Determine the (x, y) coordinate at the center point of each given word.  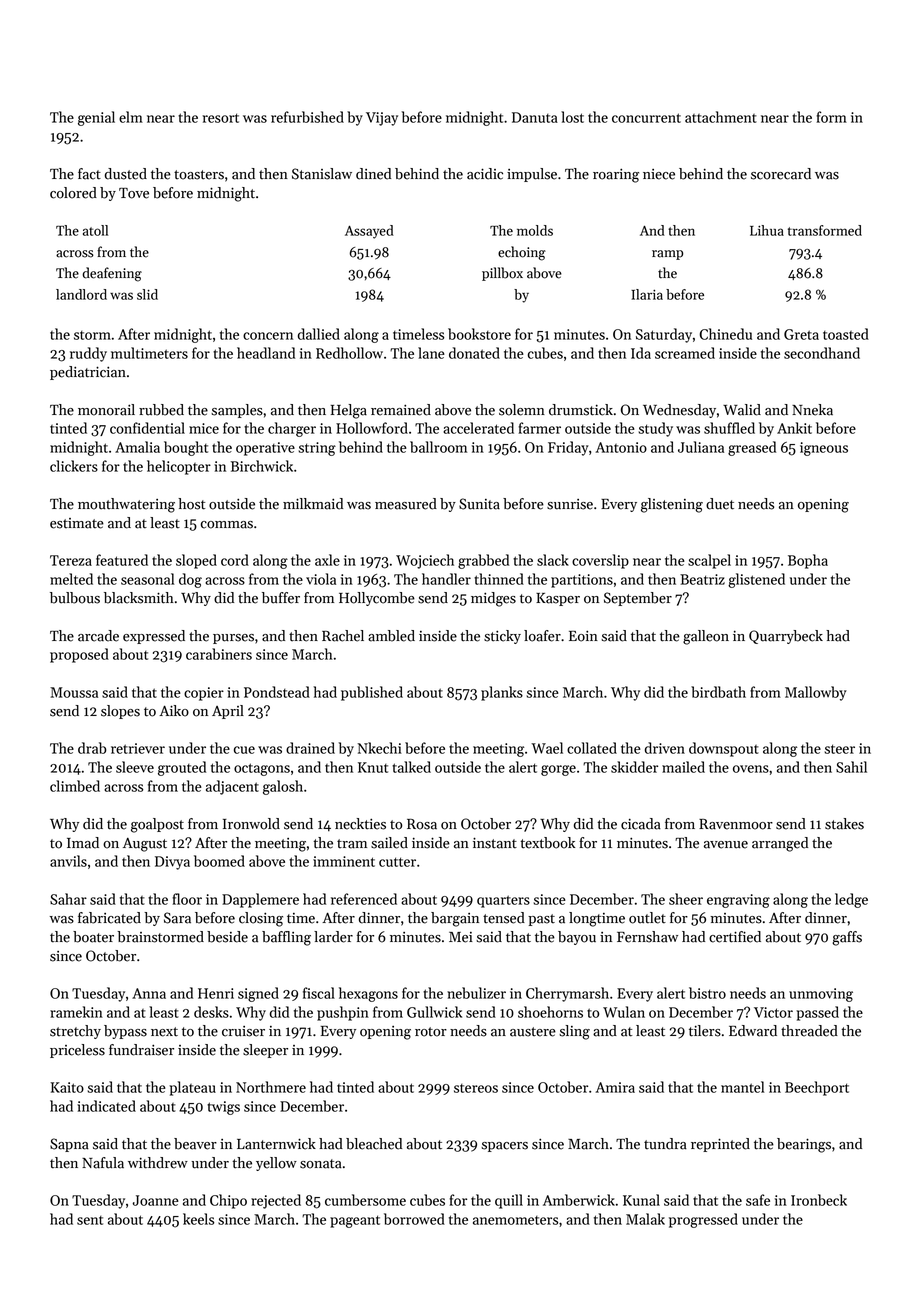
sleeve (135, 767)
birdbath (718, 692)
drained (310, 748)
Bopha (808, 561)
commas (227, 525)
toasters (199, 175)
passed (817, 1013)
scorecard (781, 174)
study (656, 429)
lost (572, 117)
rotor (431, 1032)
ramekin (76, 1012)
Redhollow (349, 353)
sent (90, 1220)
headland (266, 353)
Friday (568, 448)
